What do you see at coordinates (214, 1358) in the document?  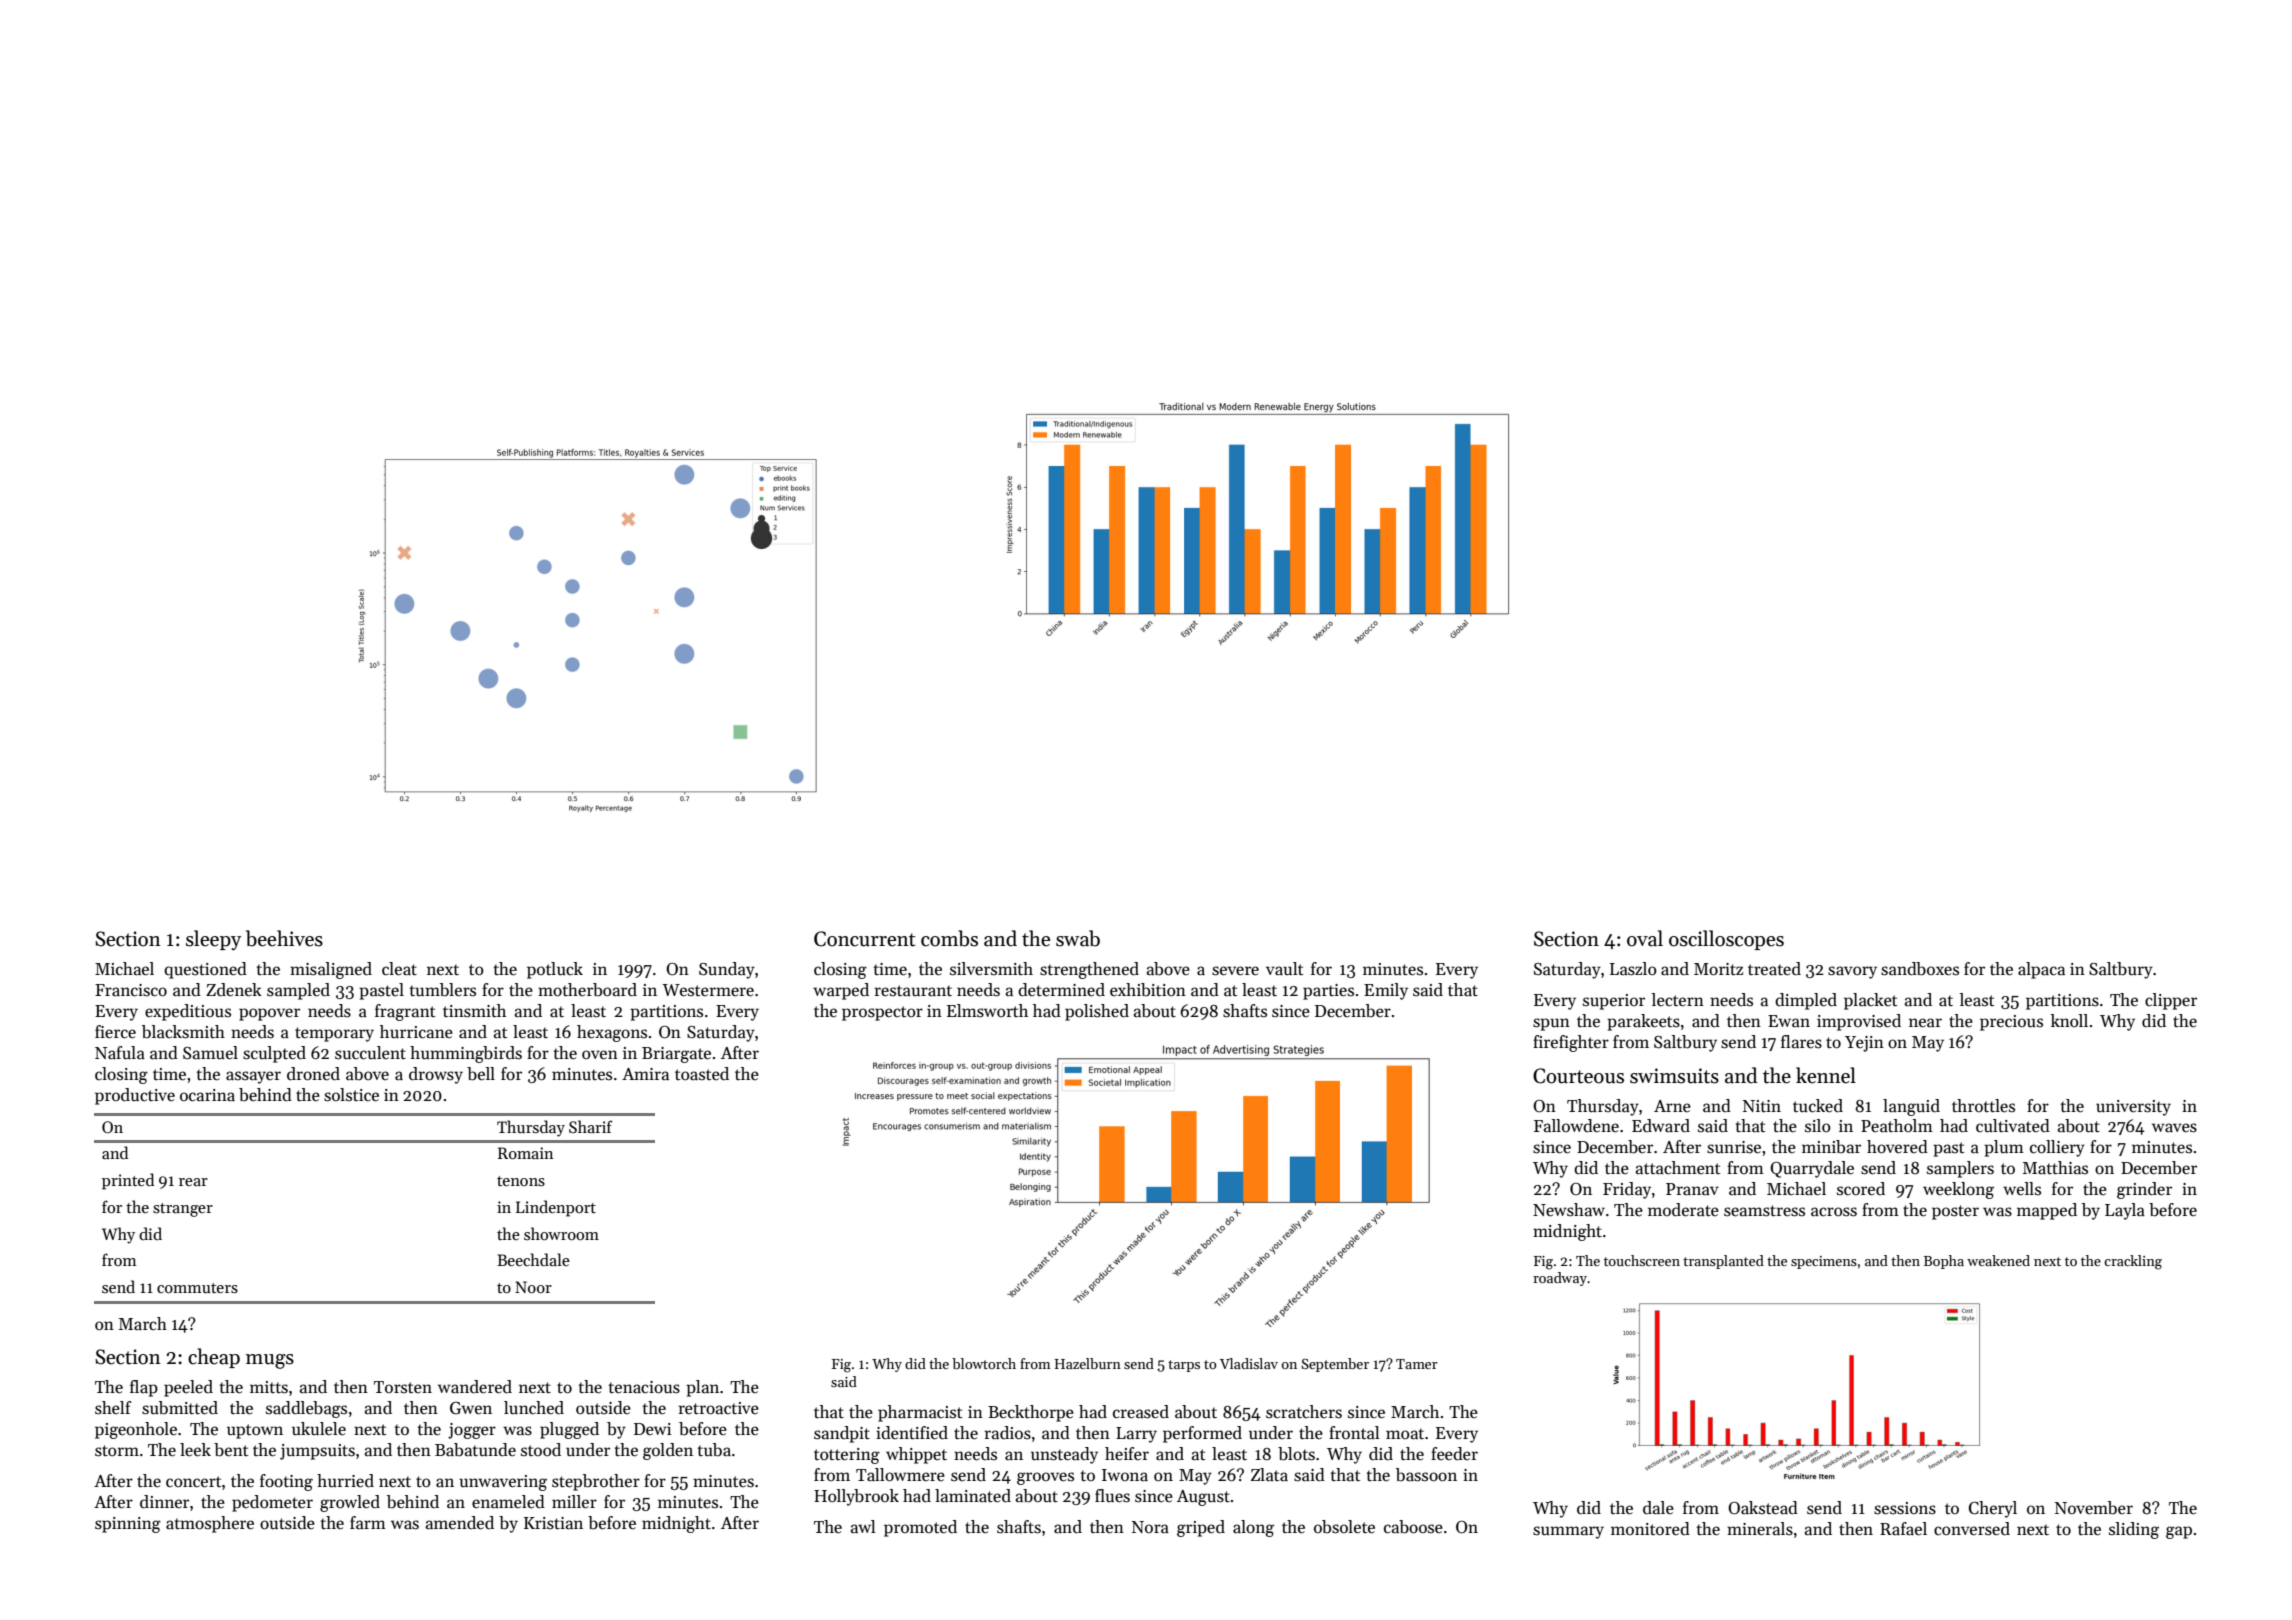 I see `cheap` at bounding box center [214, 1358].
